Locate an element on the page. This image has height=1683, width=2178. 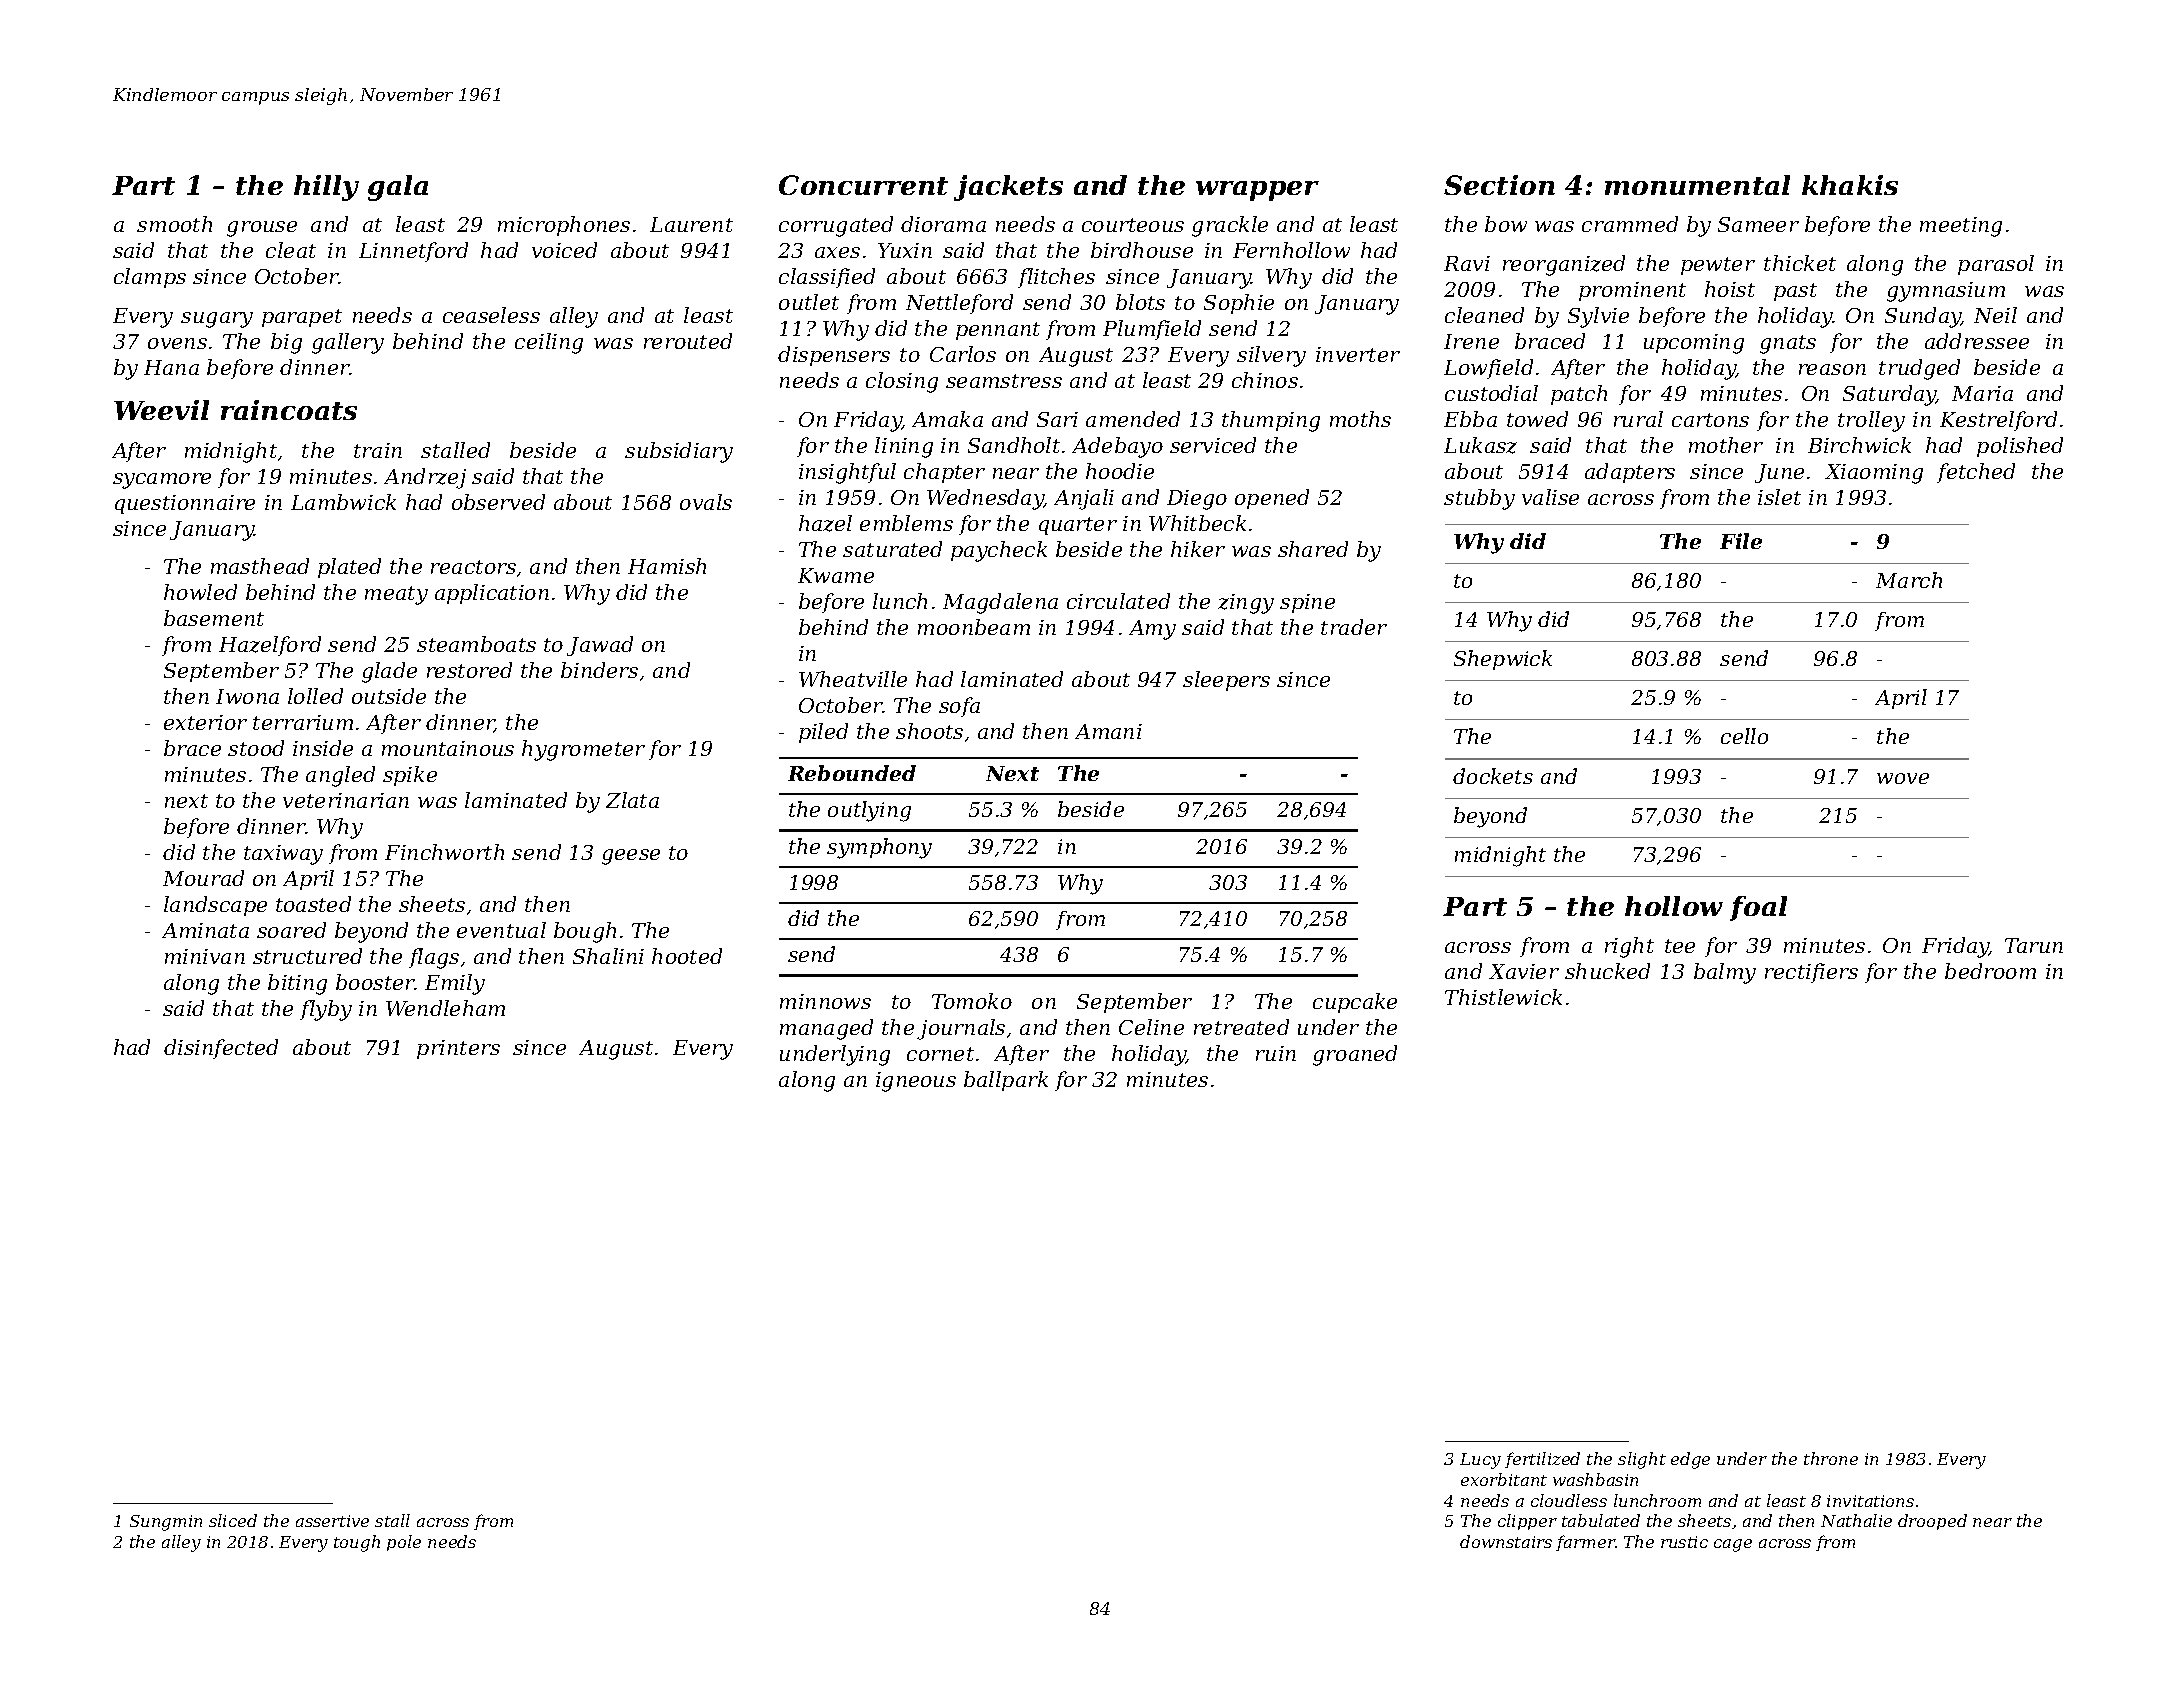
seamstress is located at coordinates (1004, 381).
